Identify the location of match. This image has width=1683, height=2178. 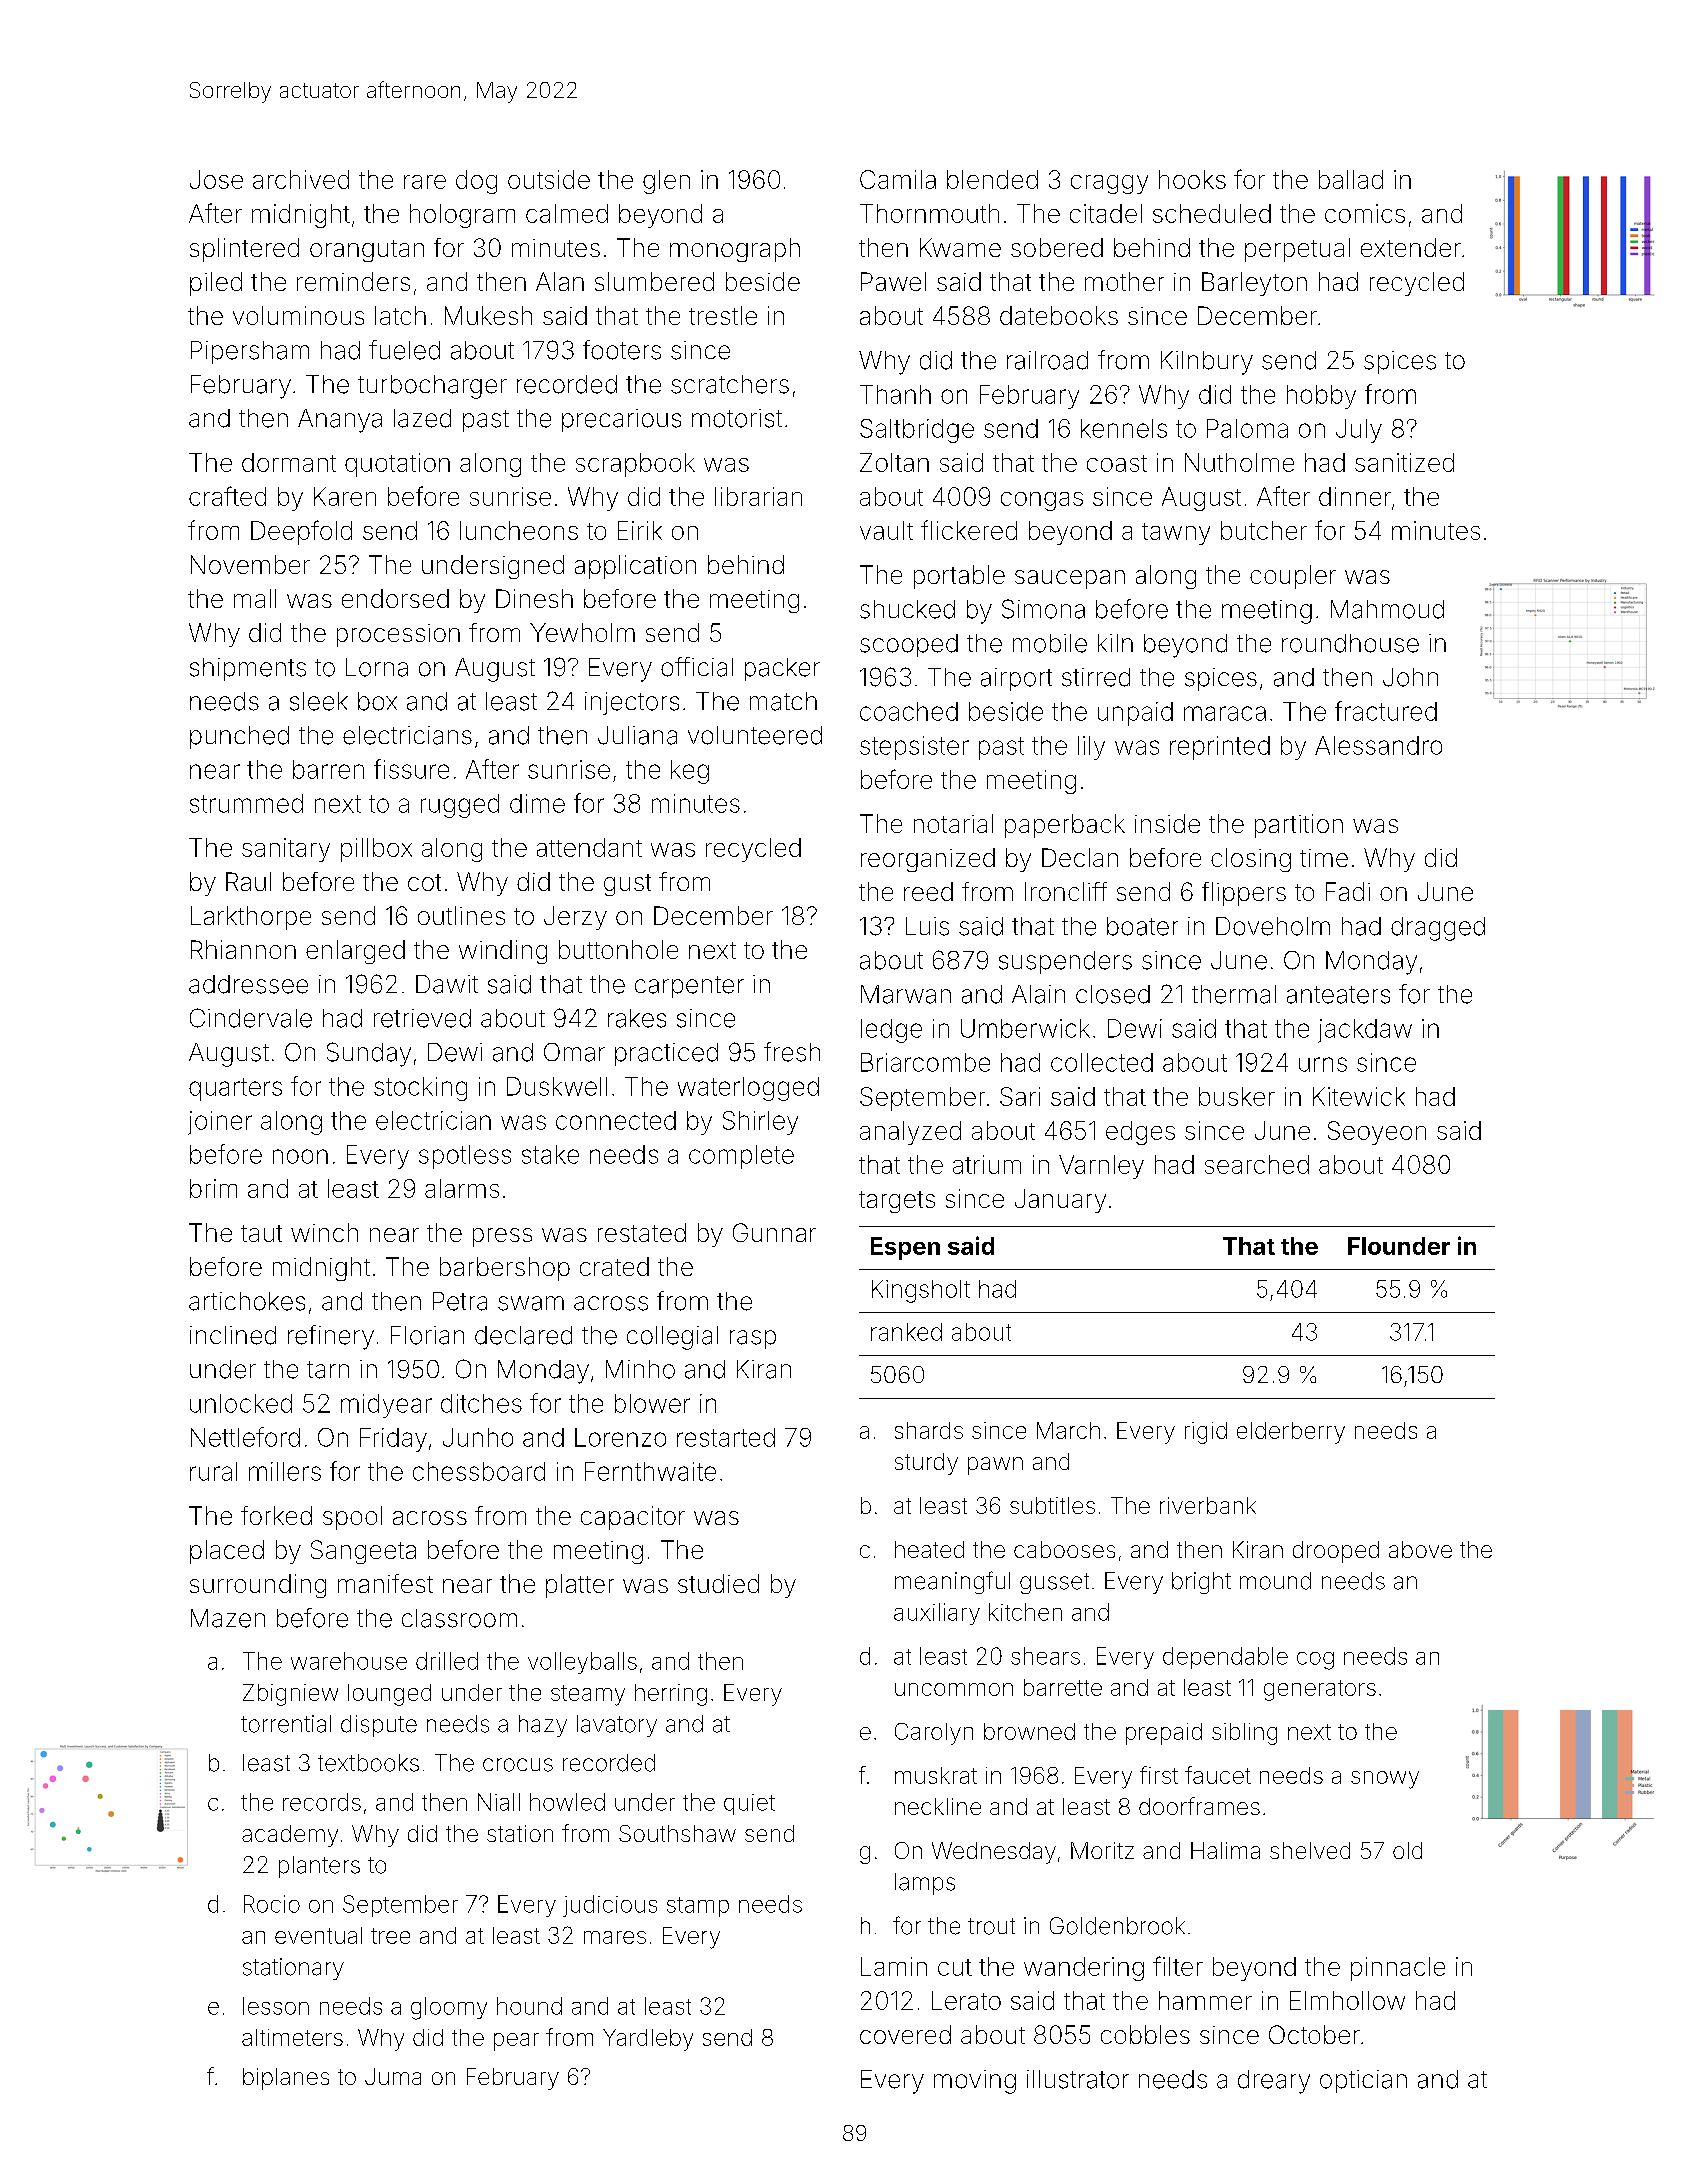
(783, 701).
